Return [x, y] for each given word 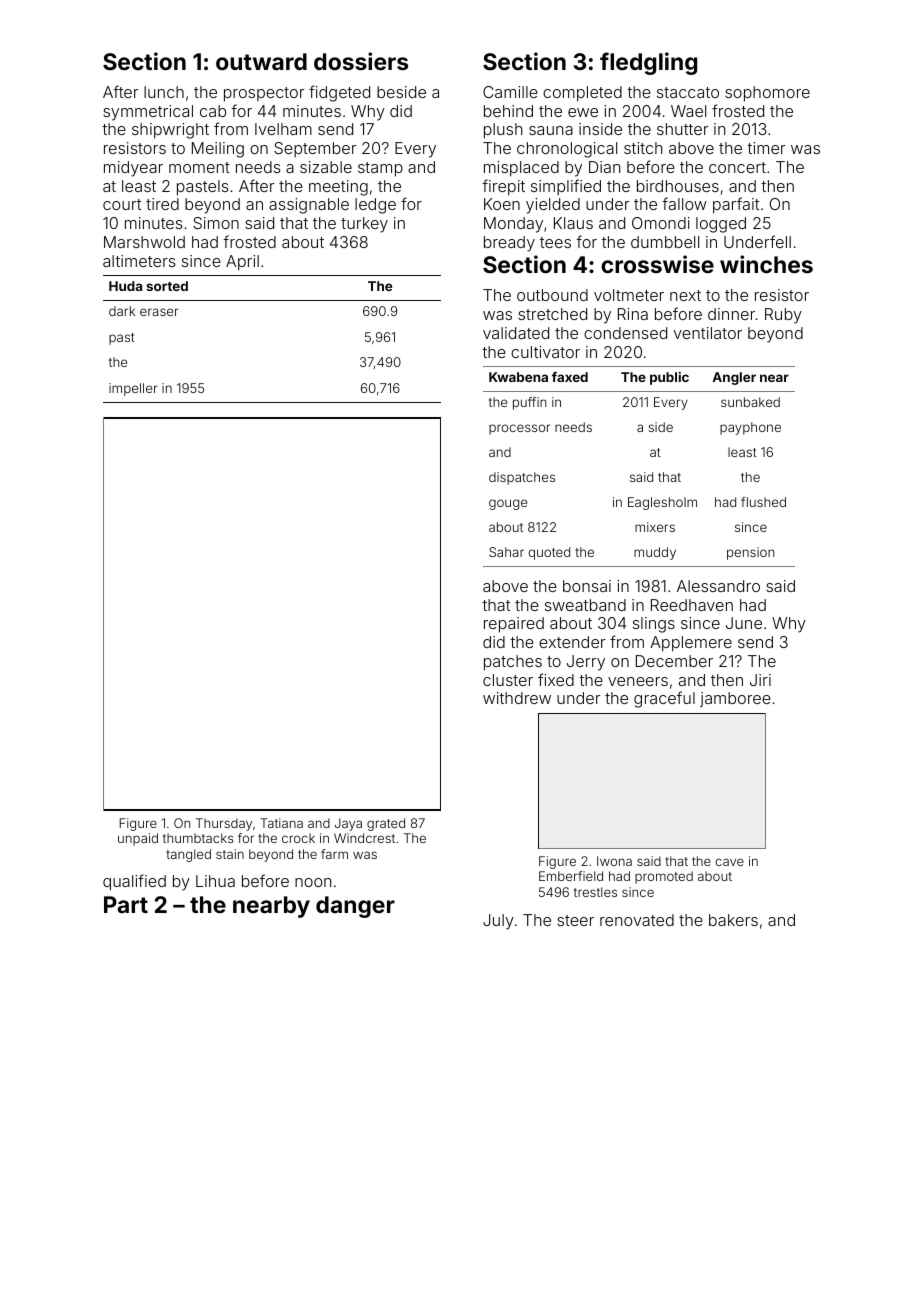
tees [555, 242]
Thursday [224, 824]
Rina [633, 314]
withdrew [517, 698]
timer [766, 148]
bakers [733, 920]
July [498, 922]
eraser [159, 312]
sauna [551, 130]
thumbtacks [198, 838]
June [744, 623]
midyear [133, 169]
